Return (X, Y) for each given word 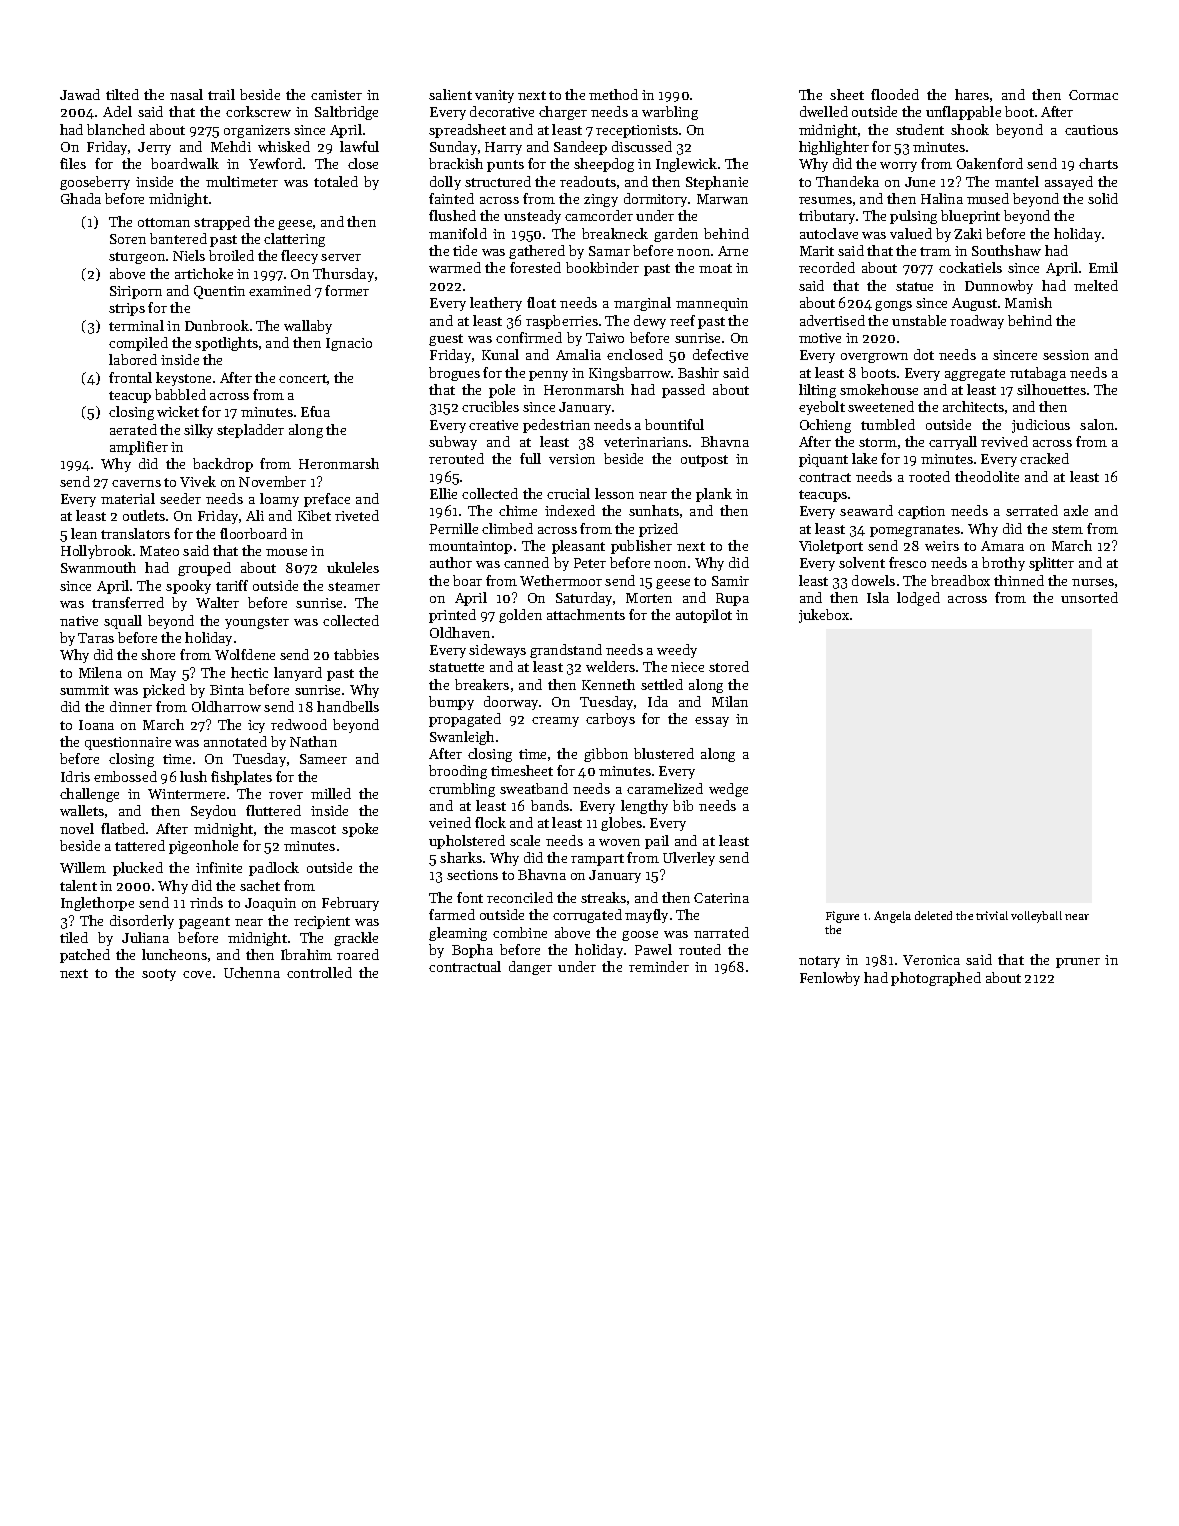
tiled (74, 937)
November (272, 481)
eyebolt (822, 408)
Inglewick (686, 165)
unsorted (1089, 597)
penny (548, 376)
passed (683, 391)
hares (972, 94)
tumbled (888, 424)
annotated (235, 741)
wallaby (308, 327)
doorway (511, 703)
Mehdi (231, 146)
